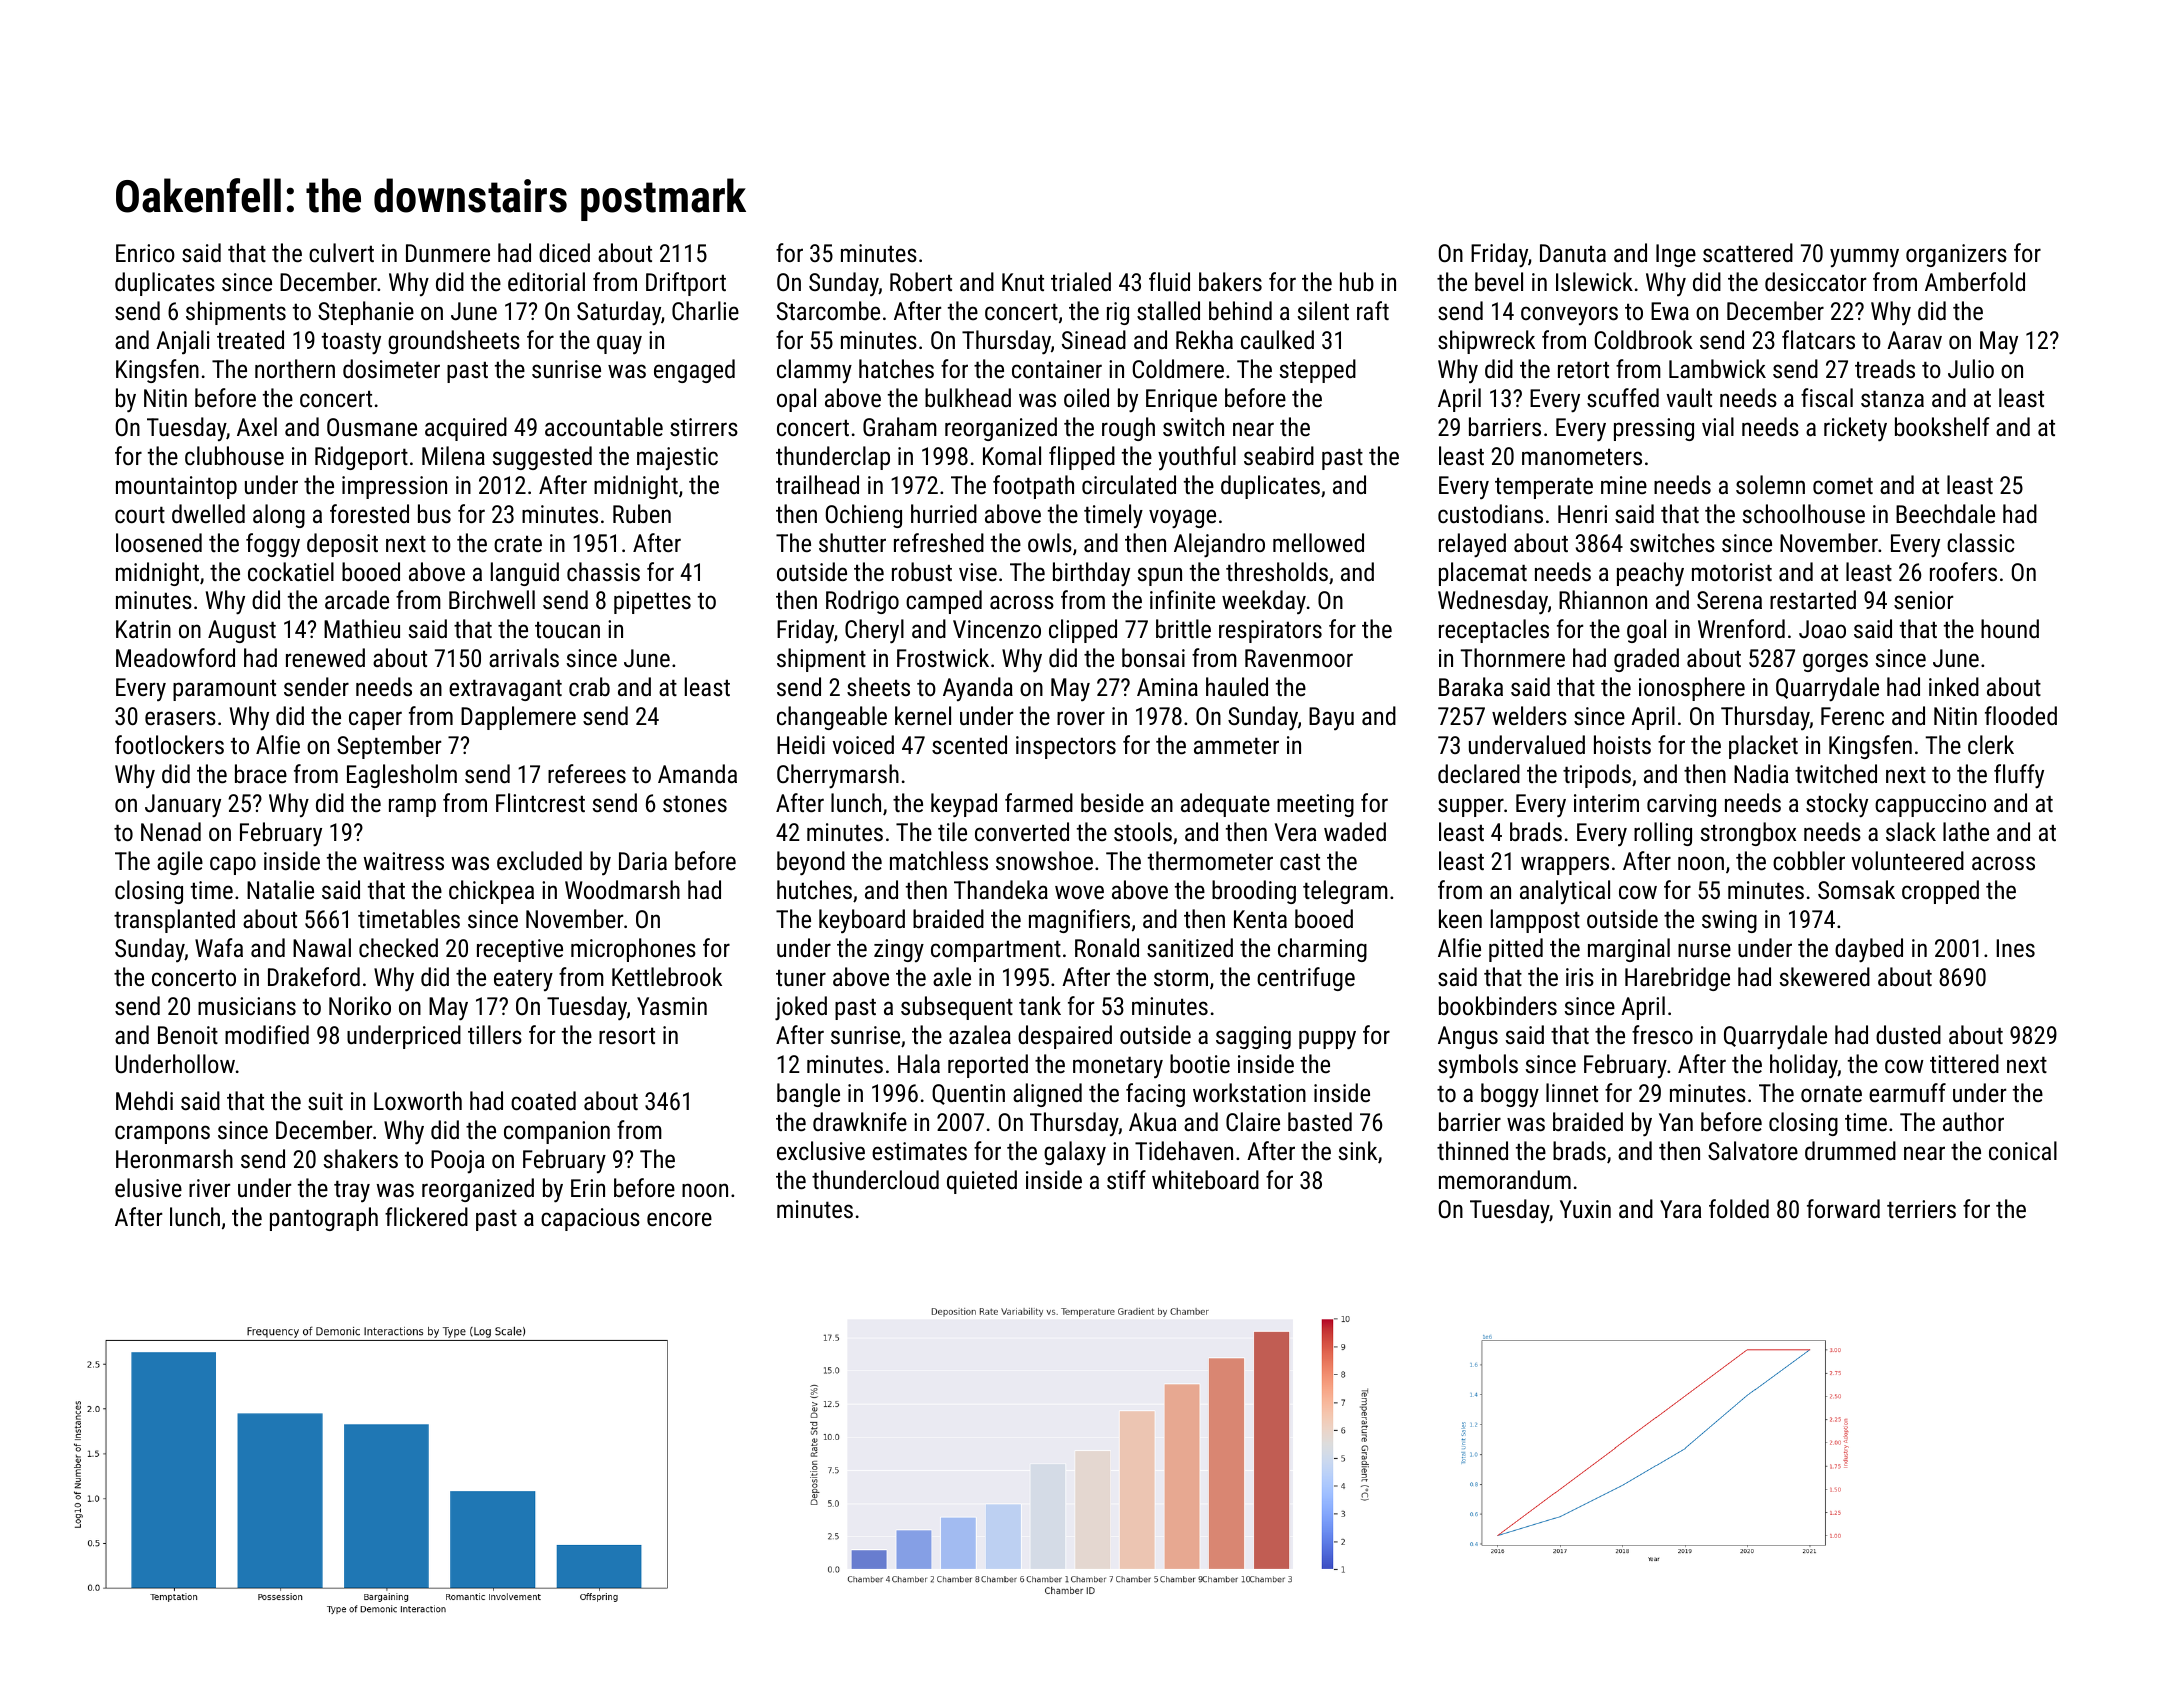 The height and width of the screenshot is (1683, 2178). Describe the element at coordinates (1572, 1092) in the screenshot. I see `linnet` at that location.
